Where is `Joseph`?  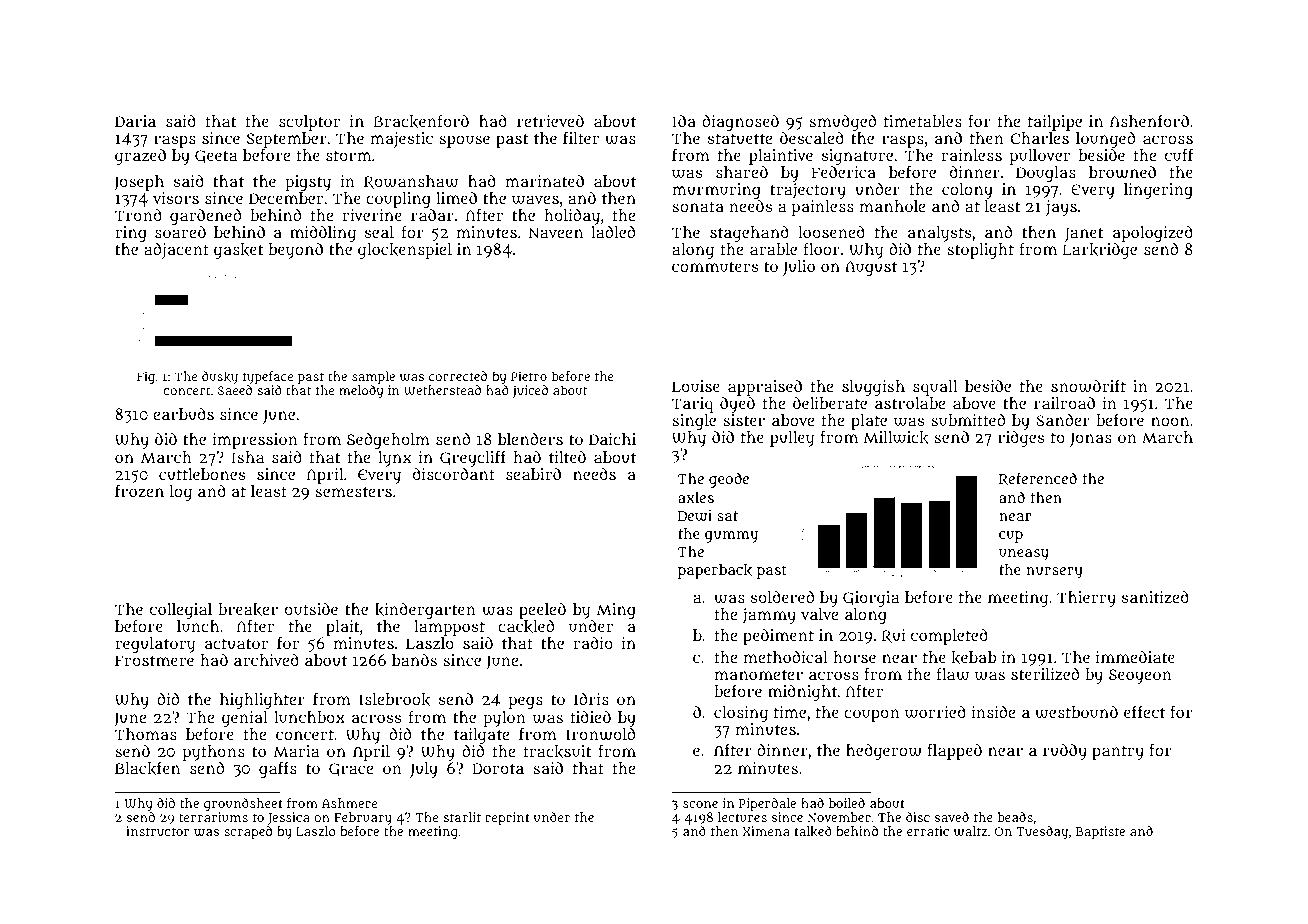 Joseph is located at coordinates (139, 183).
